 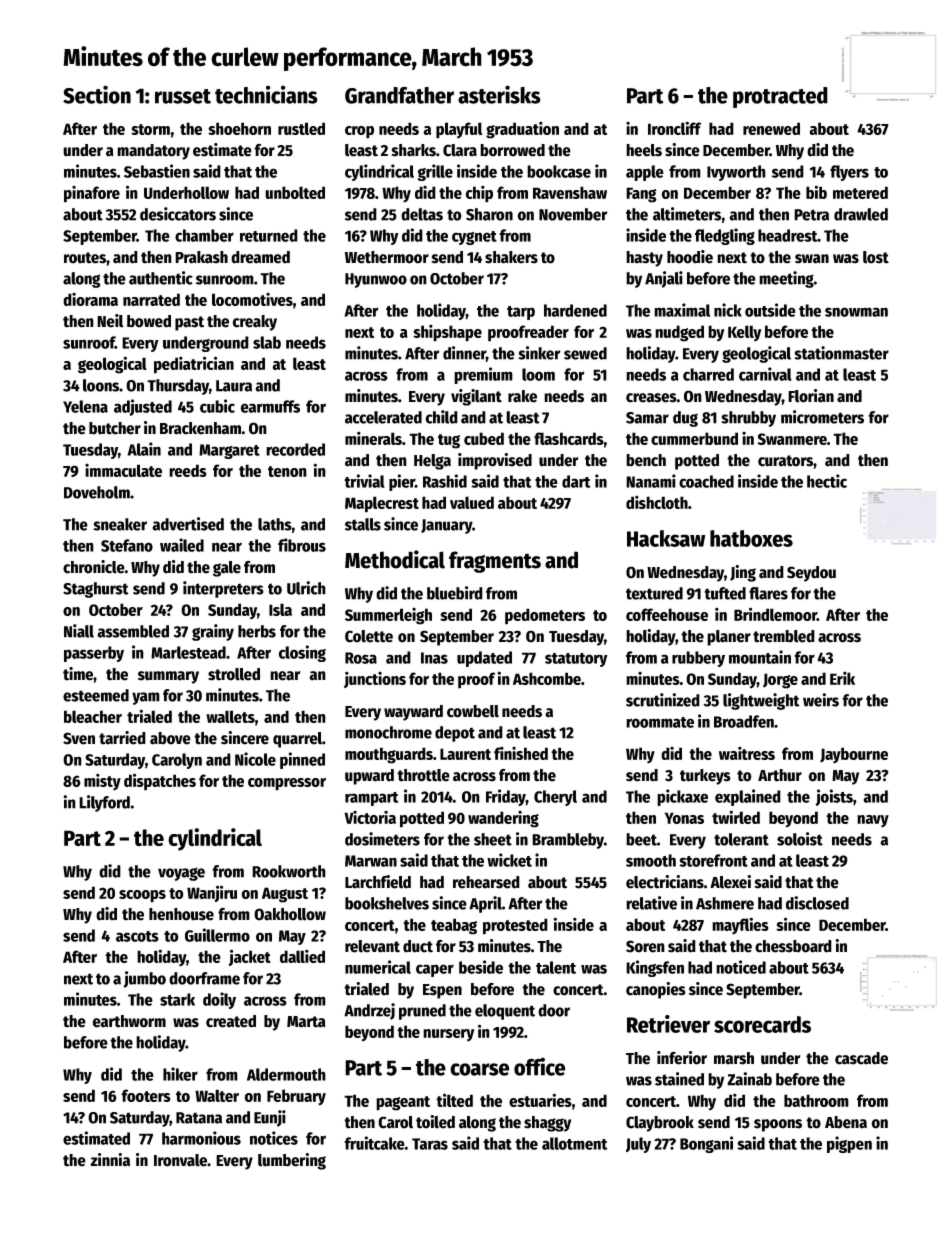 What do you see at coordinates (522, 396) in the screenshot?
I see `rake` at bounding box center [522, 396].
